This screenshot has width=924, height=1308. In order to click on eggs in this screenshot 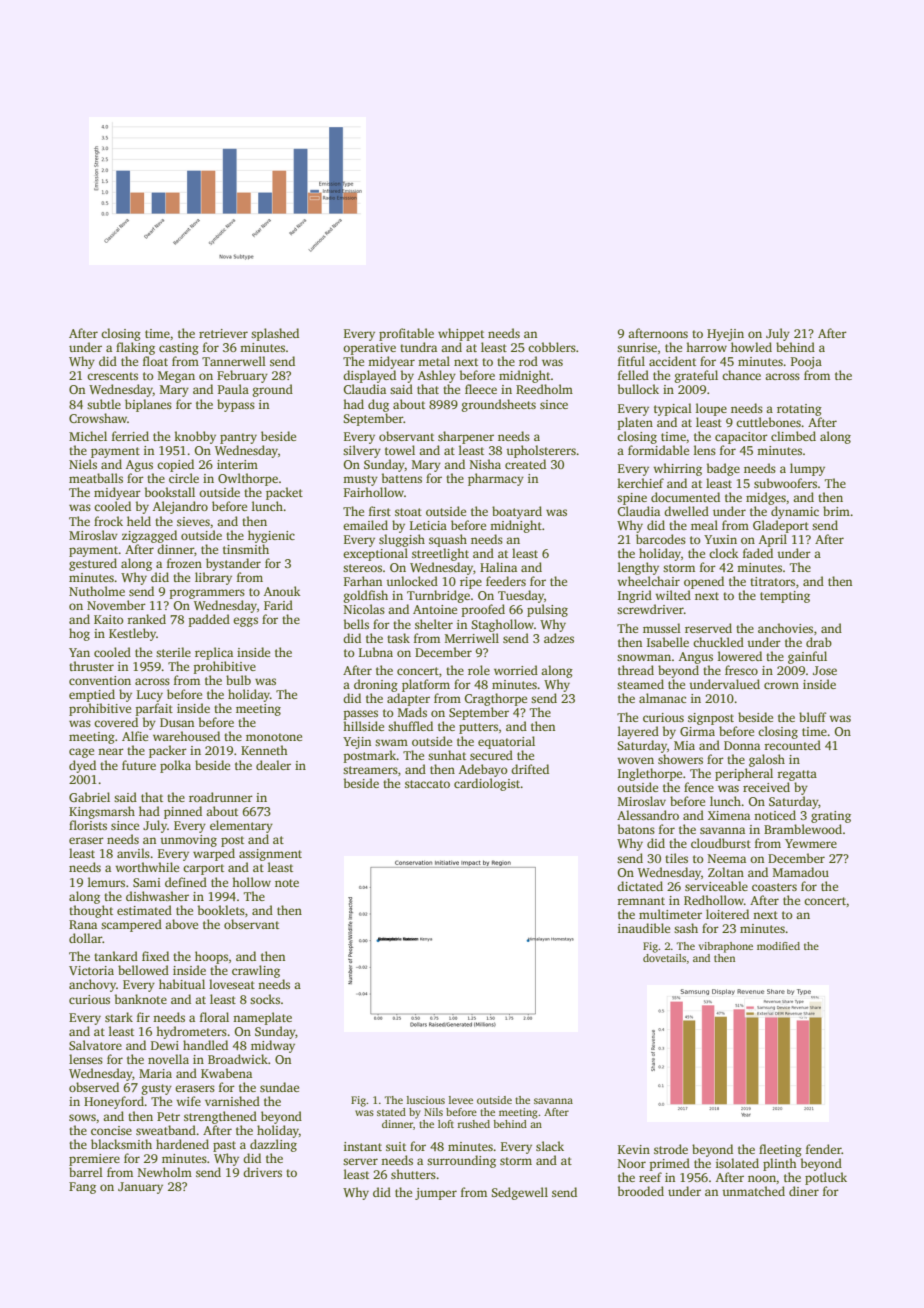, I will do `click(245, 622)`.
